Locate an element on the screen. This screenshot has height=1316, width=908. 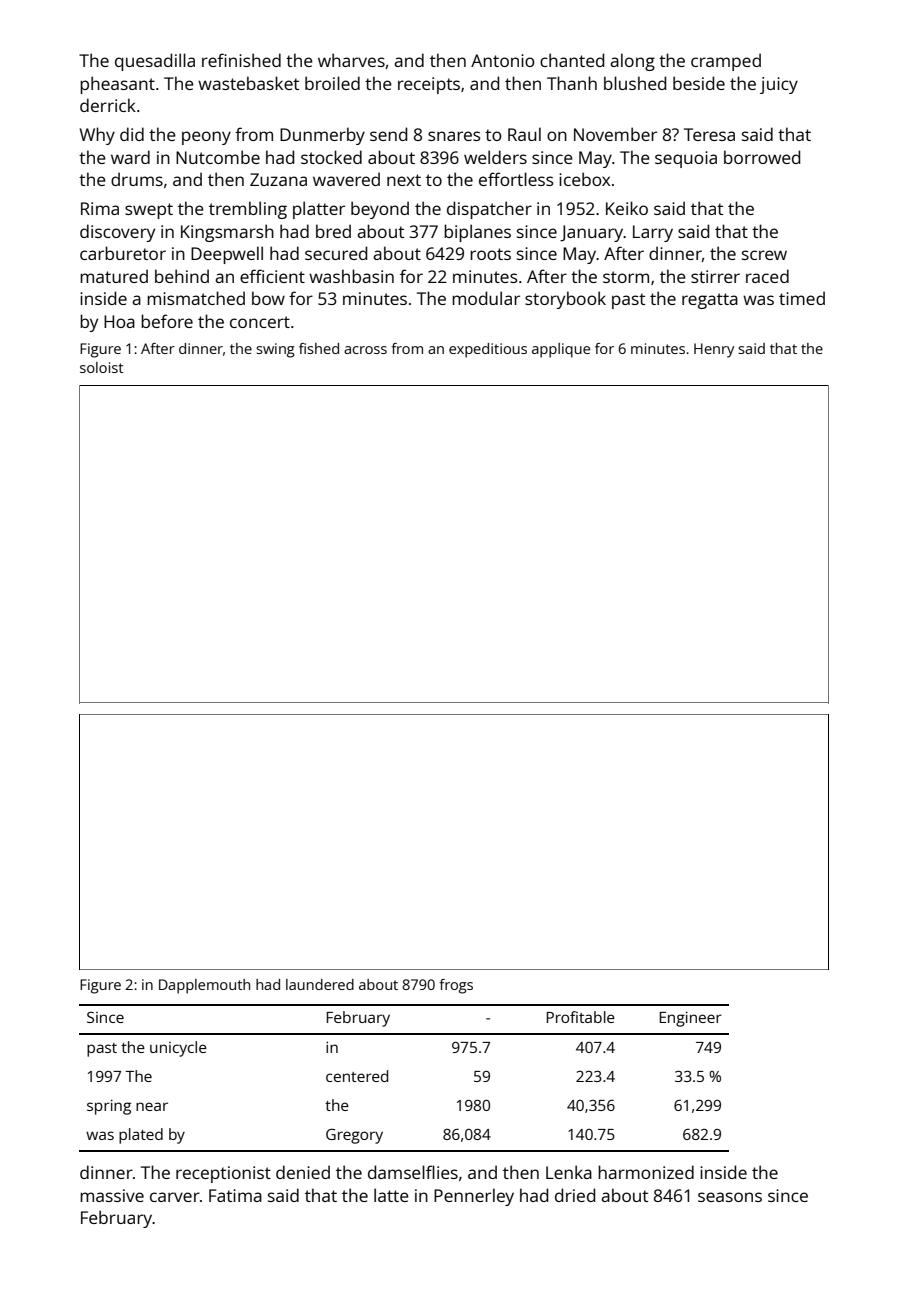
Engineer is located at coordinates (690, 1019).
